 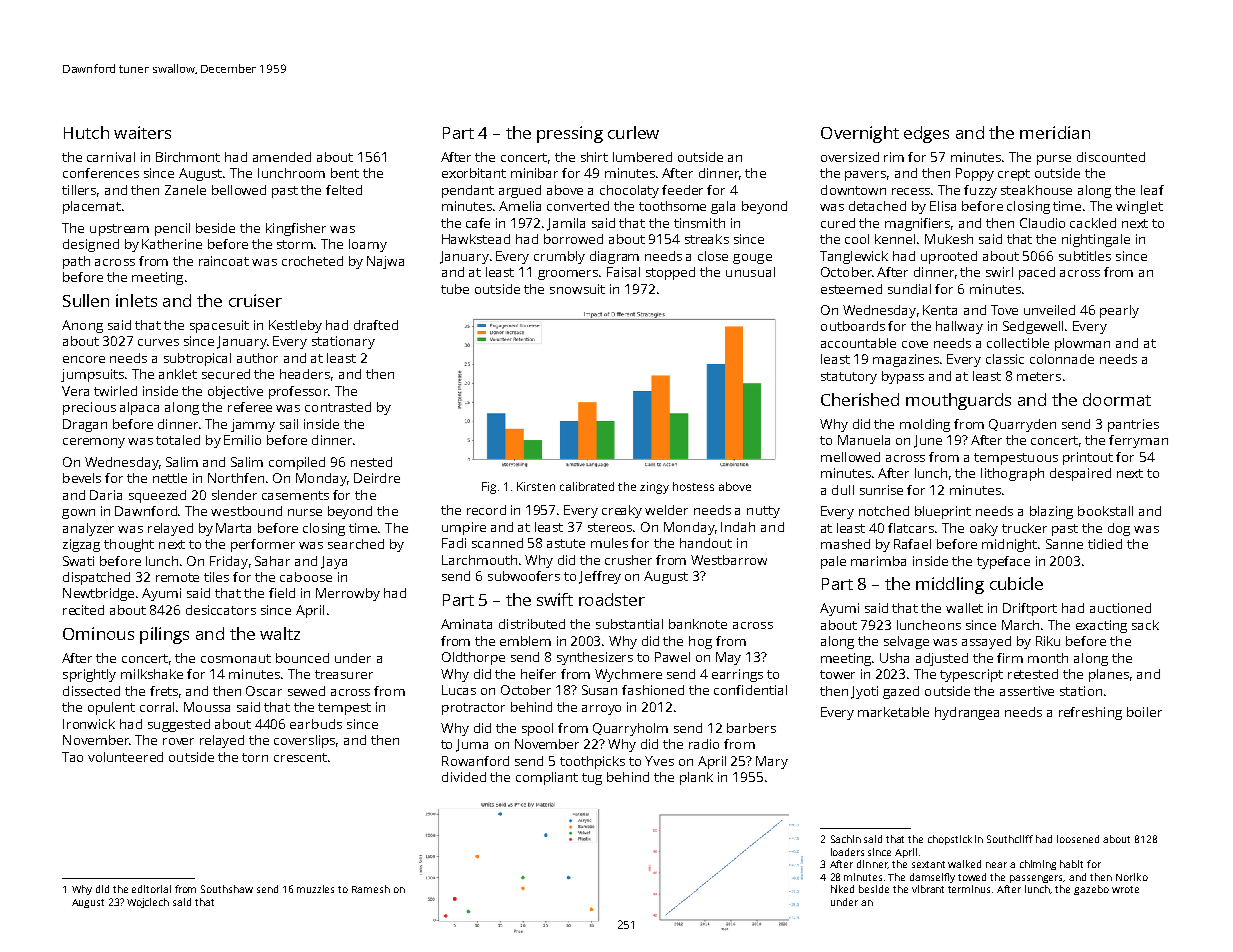 I want to click on refreshing, so click(x=1090, y=713).
